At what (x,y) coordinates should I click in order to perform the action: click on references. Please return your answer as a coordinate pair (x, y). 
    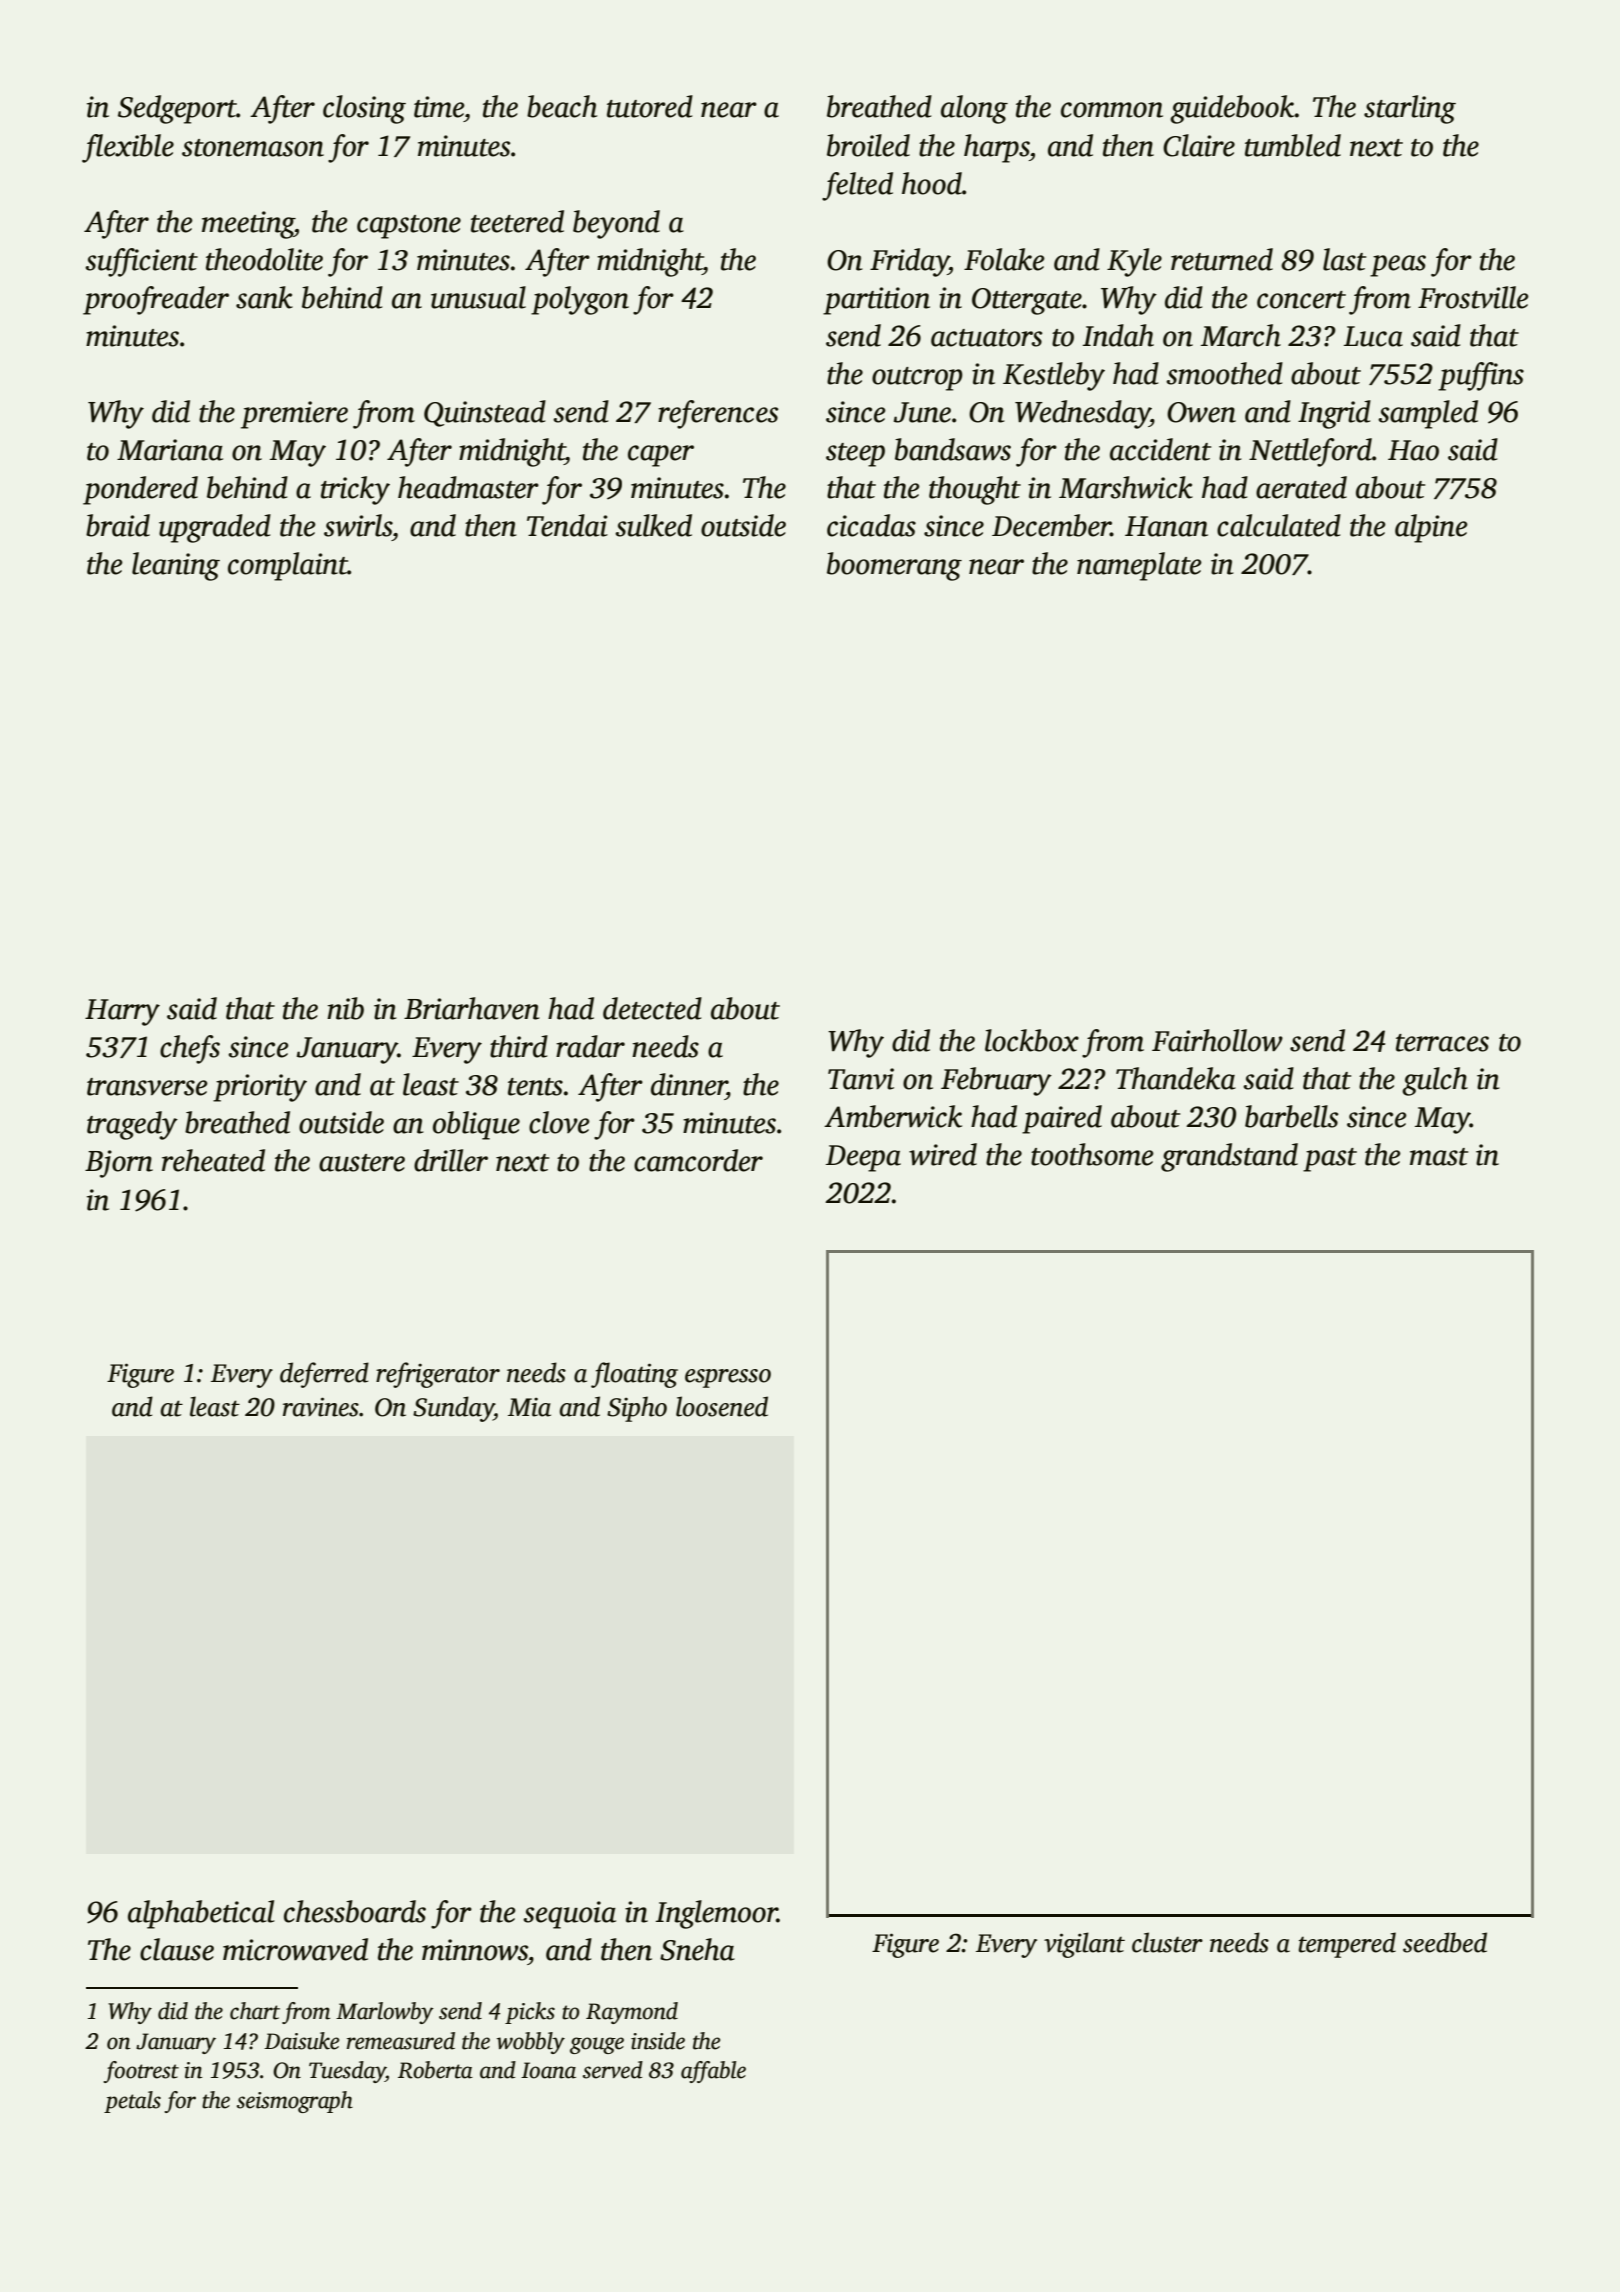
    Looking at the image, I should click on (718, 414).
